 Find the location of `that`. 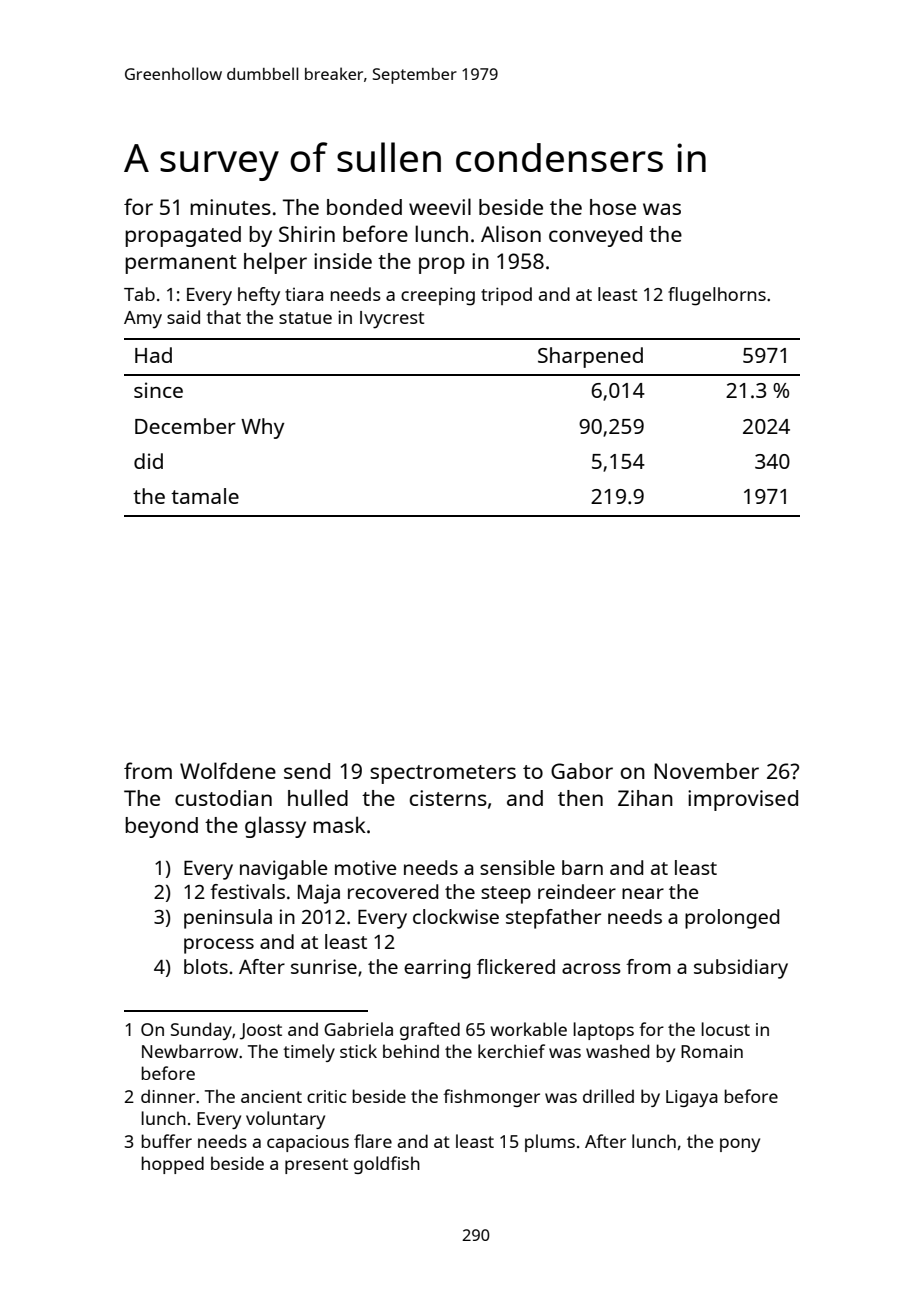

that is located at coordinates (224, 317).
